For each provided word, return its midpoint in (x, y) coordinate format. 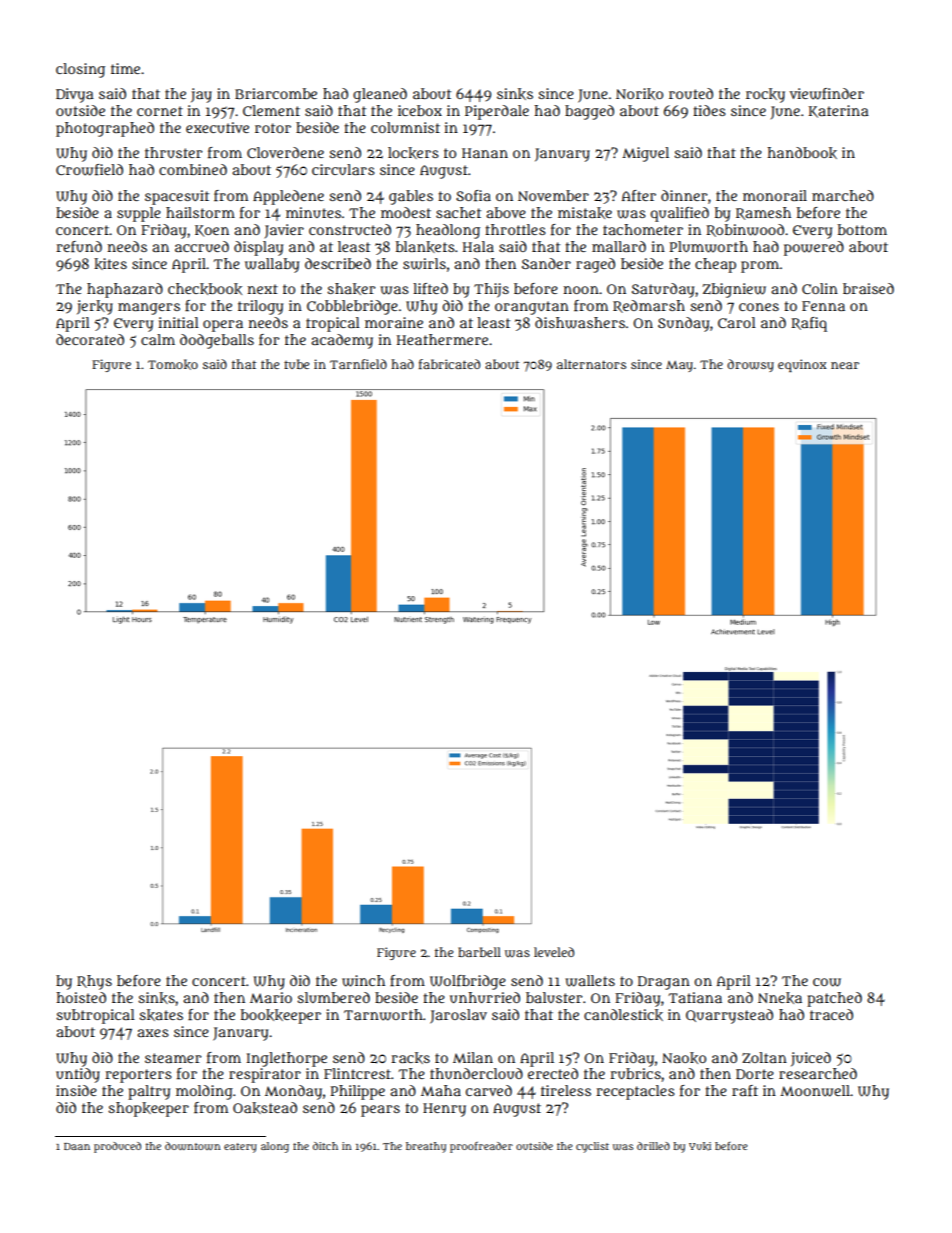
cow (827, 982)
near (845, 365)
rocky (765, 95)
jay (201, 95)
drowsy (750, 365)
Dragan (664, 983)
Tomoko (173, 364)
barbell (479, 952)
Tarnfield (358, 364)
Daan (77, 1146)
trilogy (260, 307)
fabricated (449, 364)
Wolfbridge (468, 982)
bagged (589, 112)
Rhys (94, 982)
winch (363, 981)
